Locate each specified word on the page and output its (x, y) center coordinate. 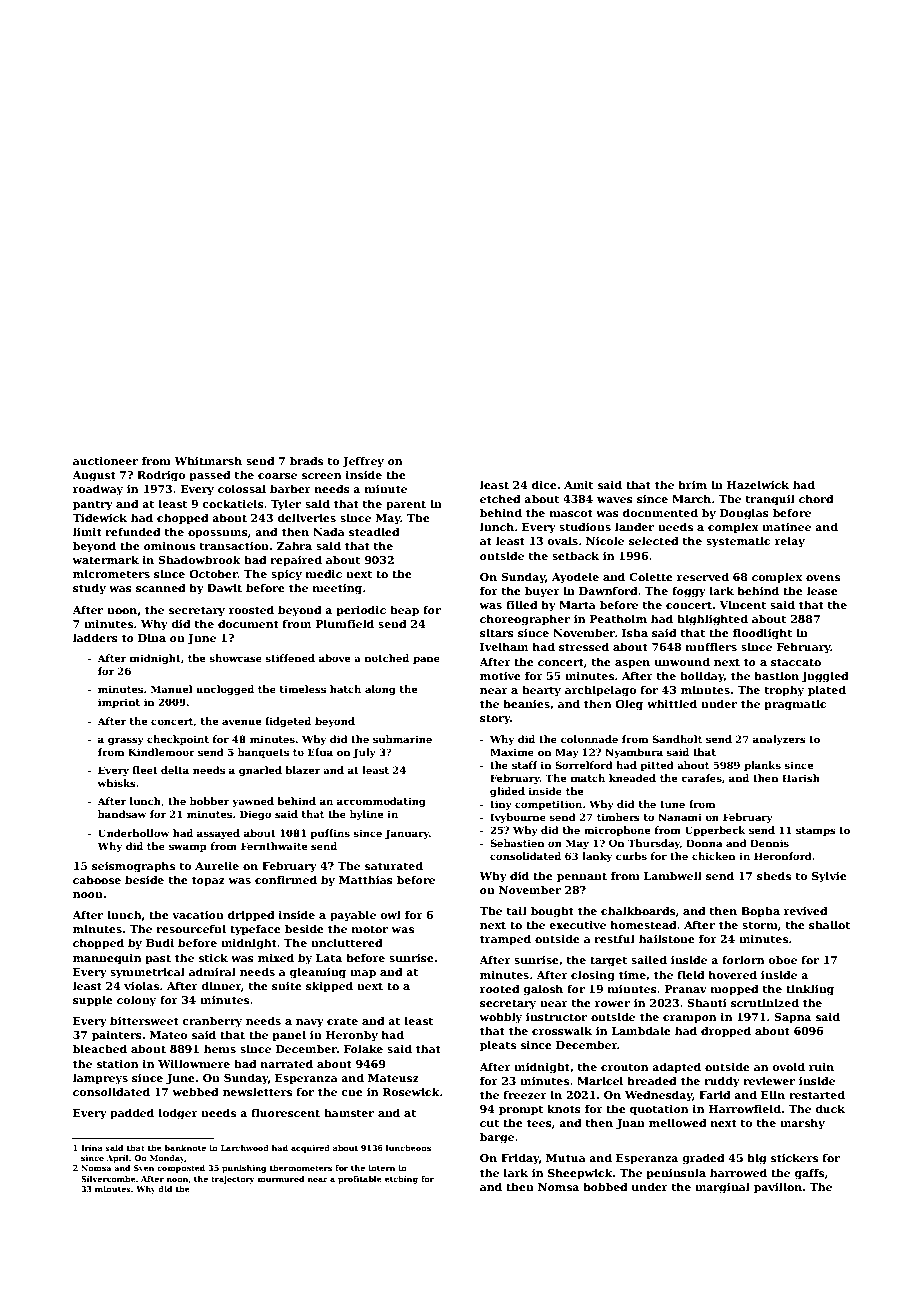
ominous (169, 546)
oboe (782, 959)
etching (401, 1180)
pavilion (778, 1187)
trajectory (233, 1180)
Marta (577, 605)
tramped (505, 939)
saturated (394, 865)
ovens (823, 578)
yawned (253, 802)
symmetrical (147, 973)
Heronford (783, 856)
